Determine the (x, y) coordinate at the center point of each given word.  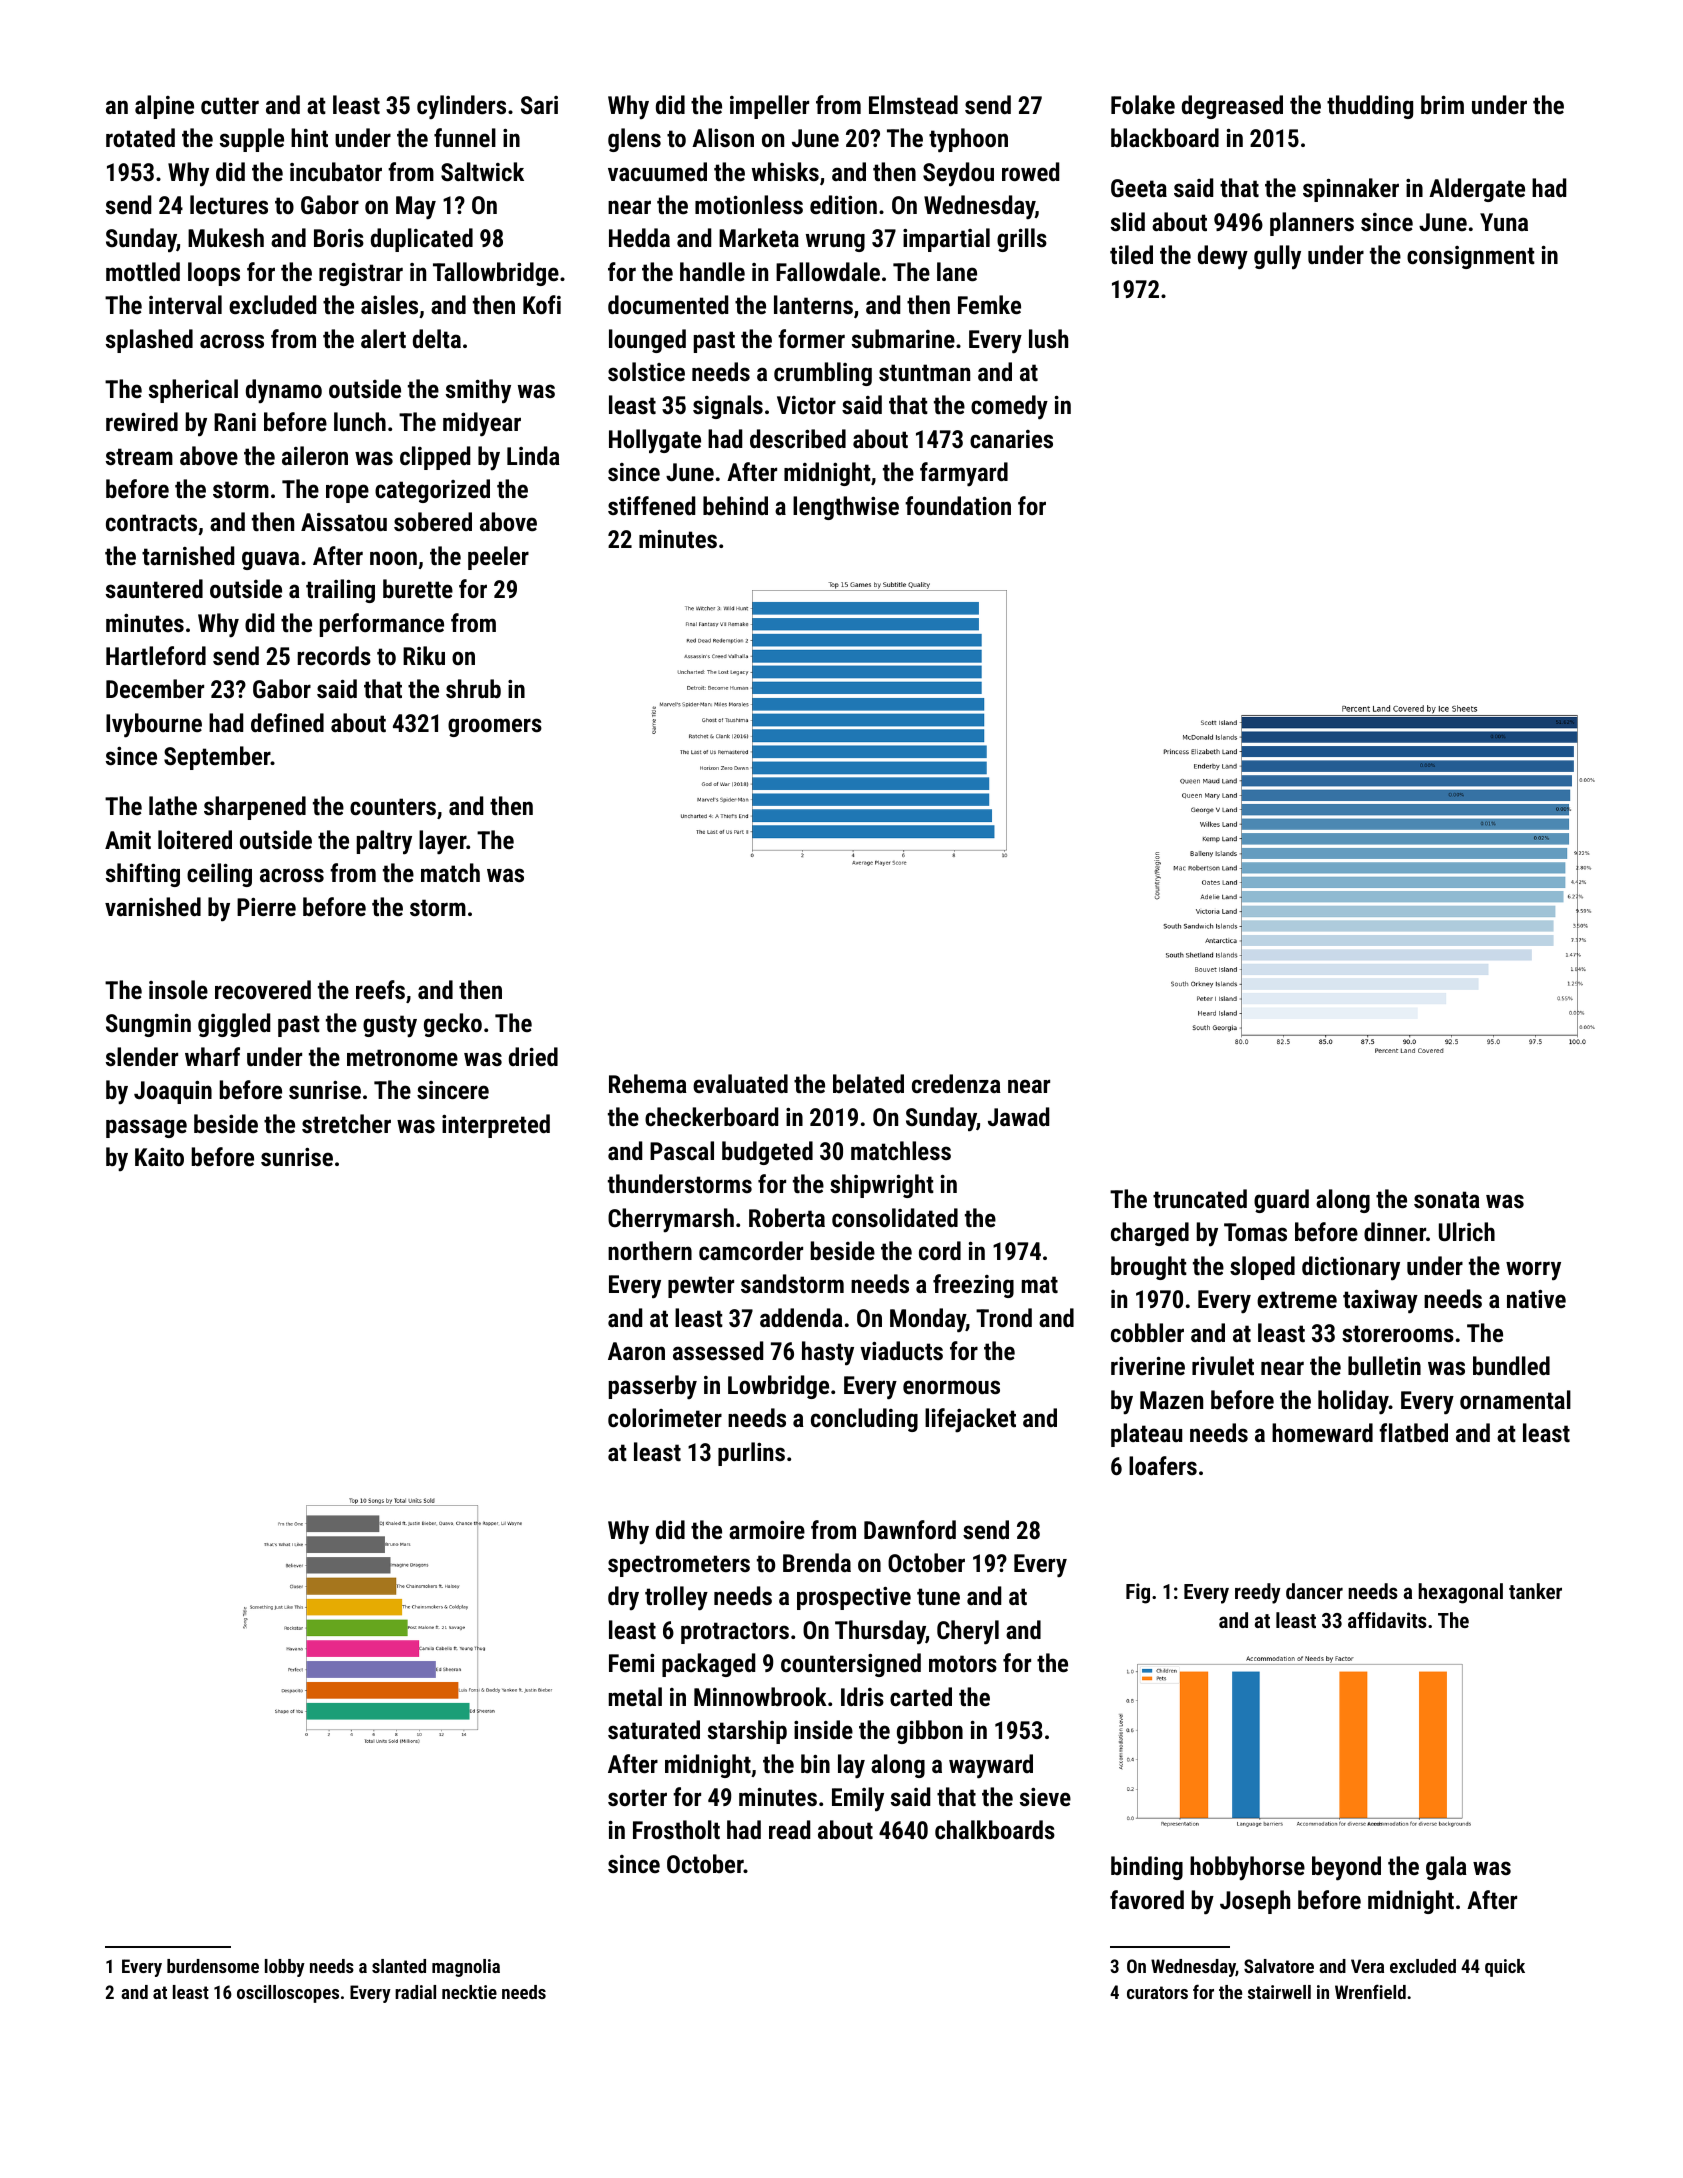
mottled (143, 271)
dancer (1314, 1591)
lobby (285, 1968)
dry (623, 1598)
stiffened (651, 505)
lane (957, 271)
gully (1277, 257)
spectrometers (679, 1566)
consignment (1471, 257)
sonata (1447, 1199)
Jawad (1018, 1116)
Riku (424, 655)
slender (142, 1056)
